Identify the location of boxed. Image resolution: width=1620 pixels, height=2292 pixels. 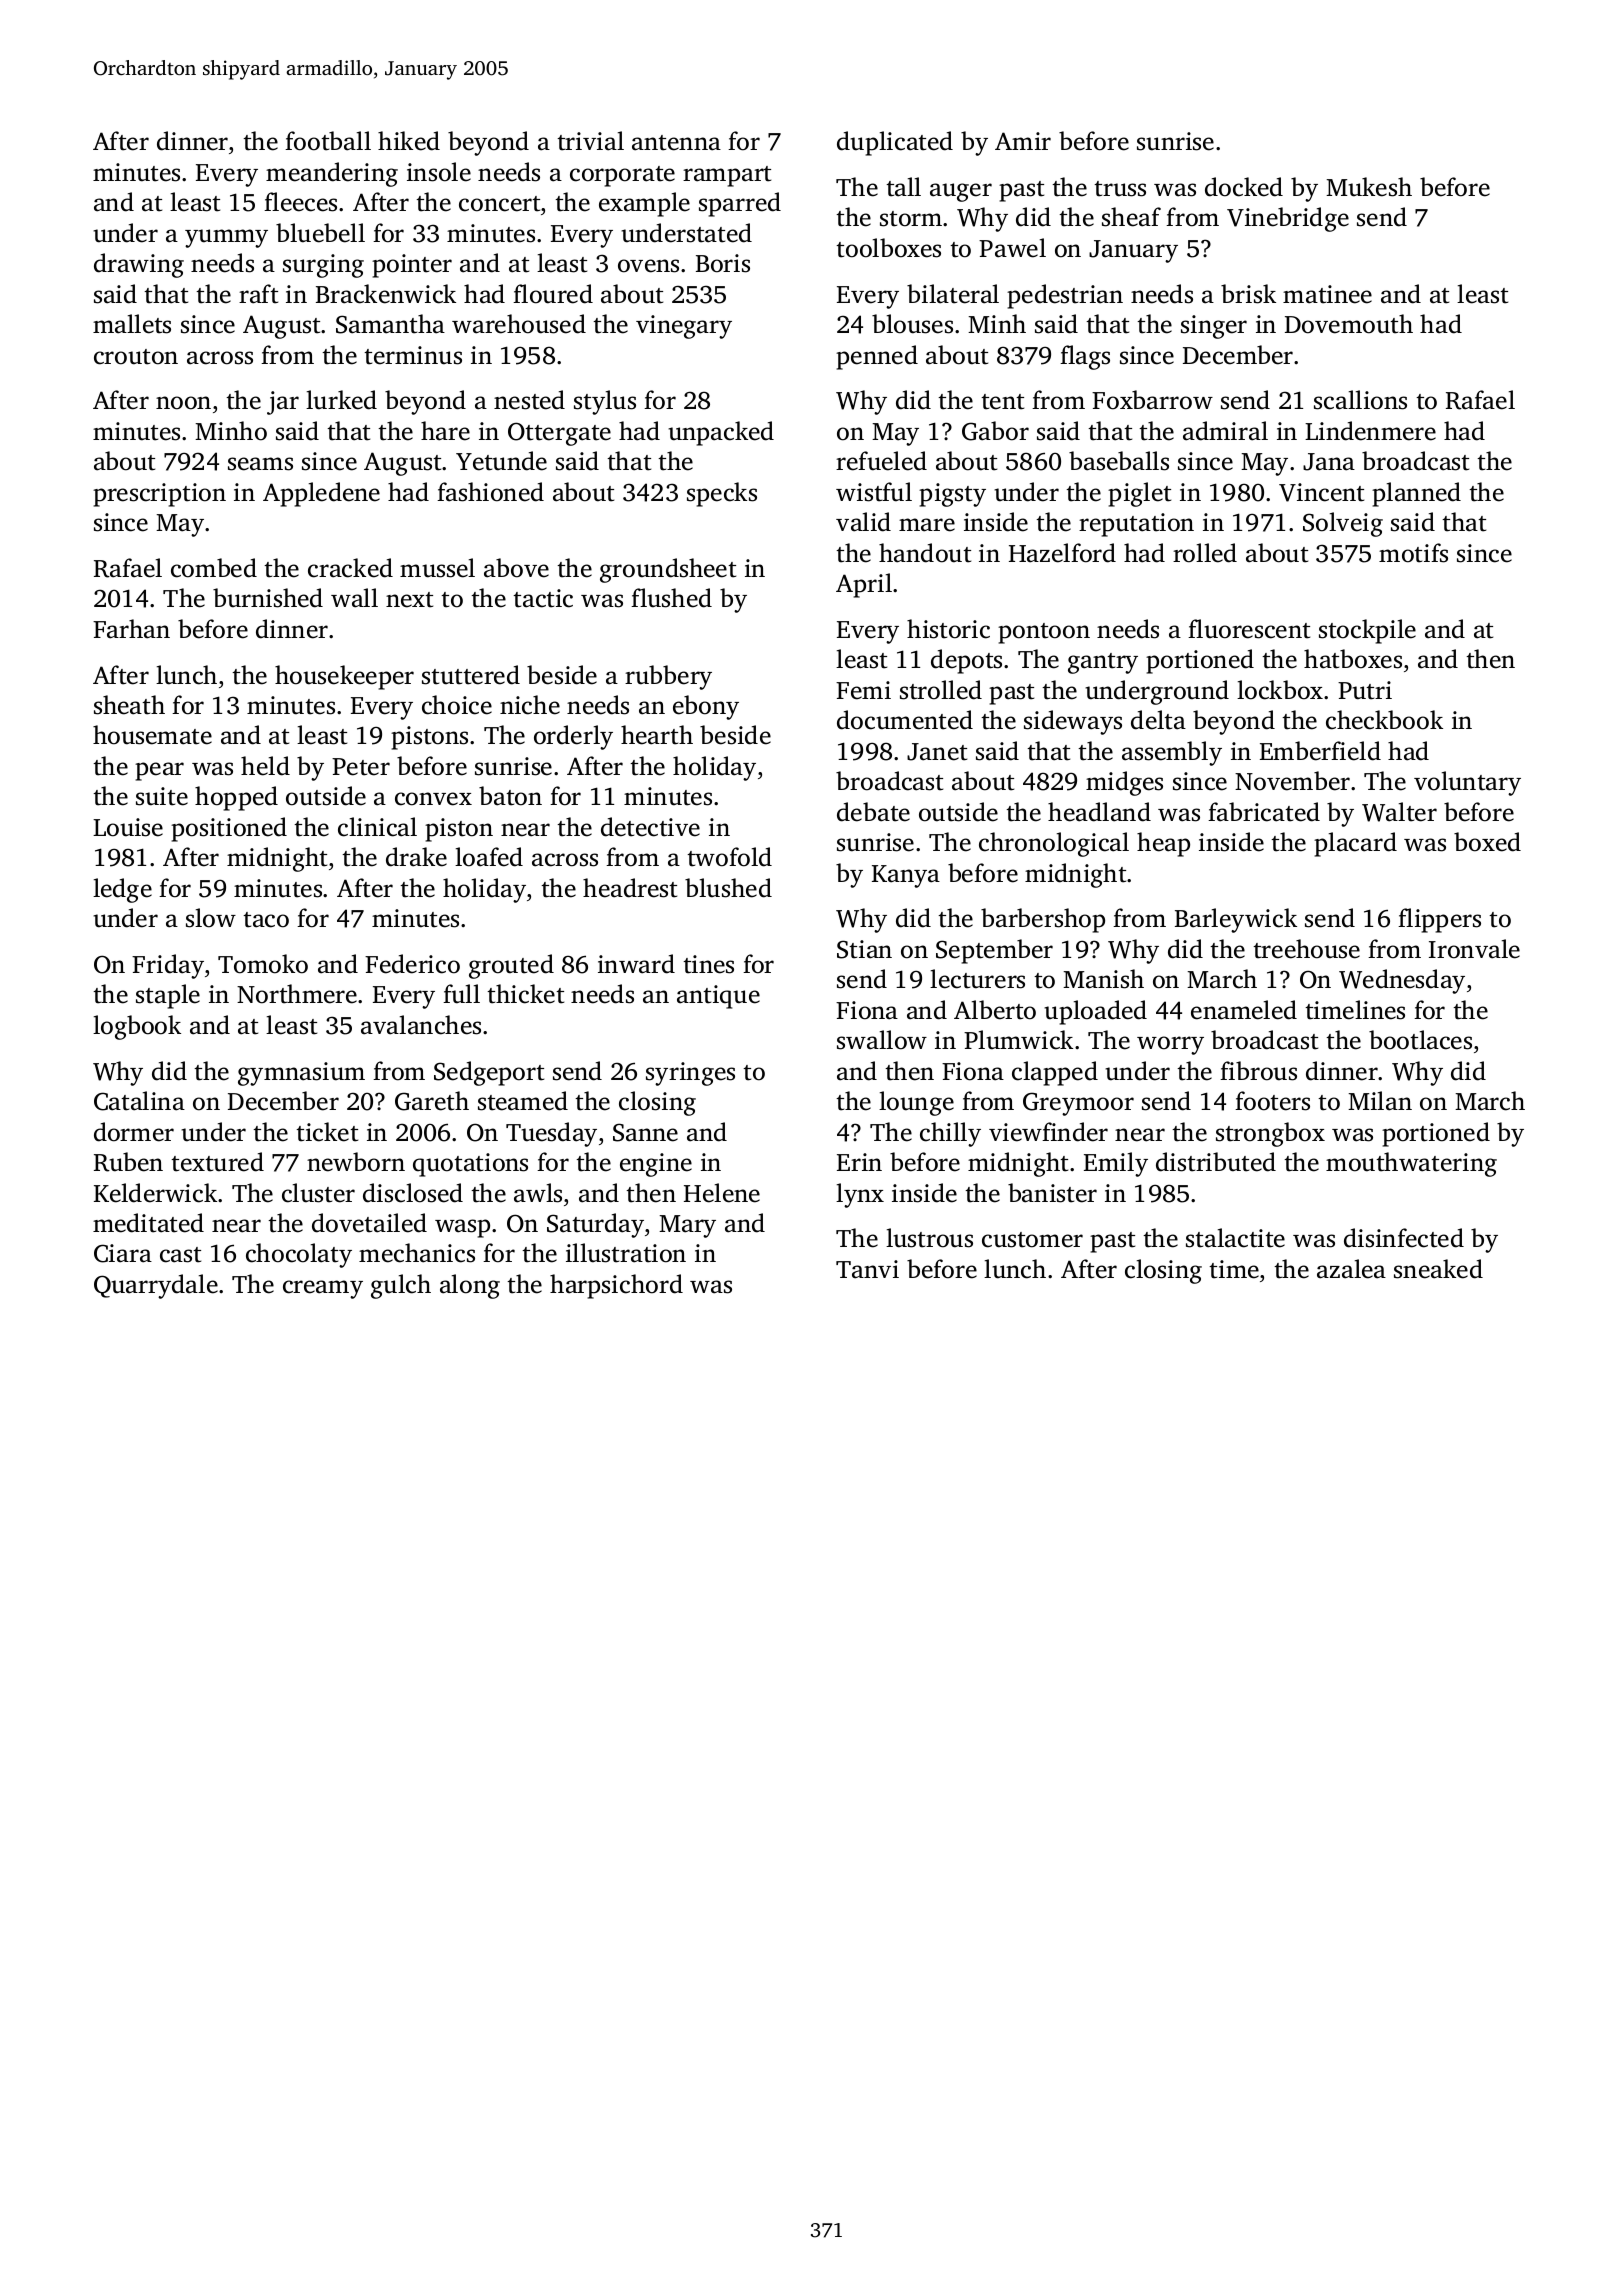
(1487, 842).
